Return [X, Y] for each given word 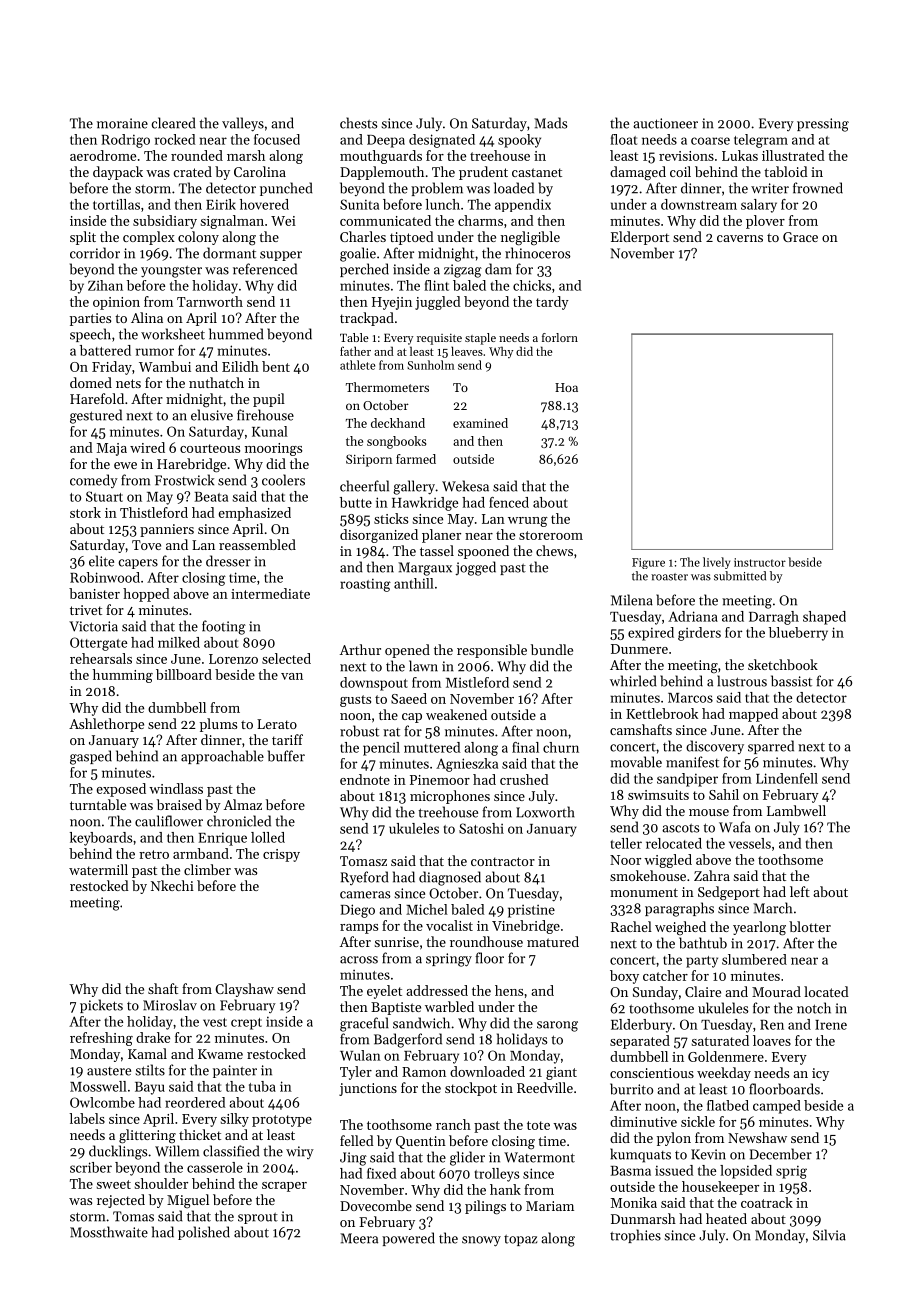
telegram [761, 141]
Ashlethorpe [106, 725]
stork [85, 512]
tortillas [116, 204]
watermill [98, 869]
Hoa [566, 387]
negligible [530, 238]
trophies [635, 1236]
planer [441, 536]
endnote [365, 779]
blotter [810, 926]
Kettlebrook [662, 713]
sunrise [396, 942]
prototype [282, 1121]
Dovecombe [376, 1205]
